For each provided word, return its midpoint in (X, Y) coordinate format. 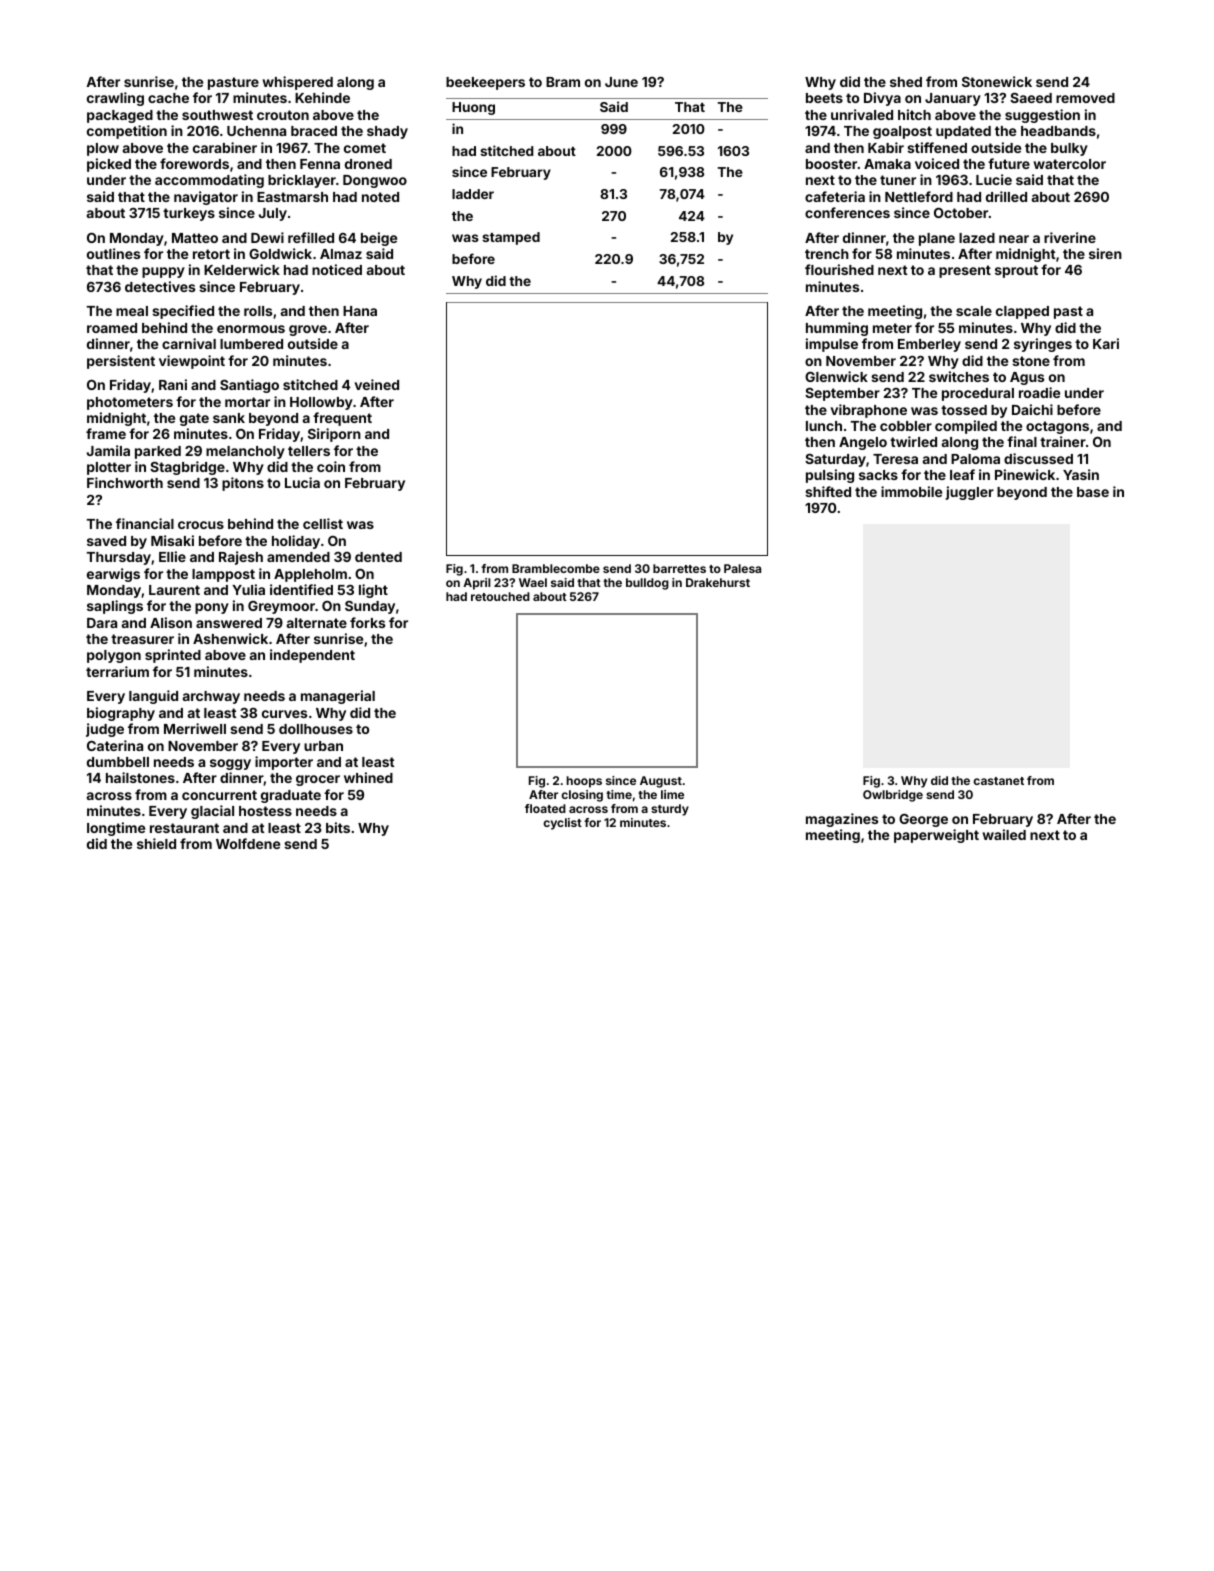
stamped (511, 238)
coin (331, 466)
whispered (297, 83)
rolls (258, 311)
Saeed (1031, 98)
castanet (998, 781)
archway (211, 697)
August (661, 782)
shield (156, 843)
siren (1105, 253)
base (1093, 492)
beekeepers (485, 83)
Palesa (742, 568)
